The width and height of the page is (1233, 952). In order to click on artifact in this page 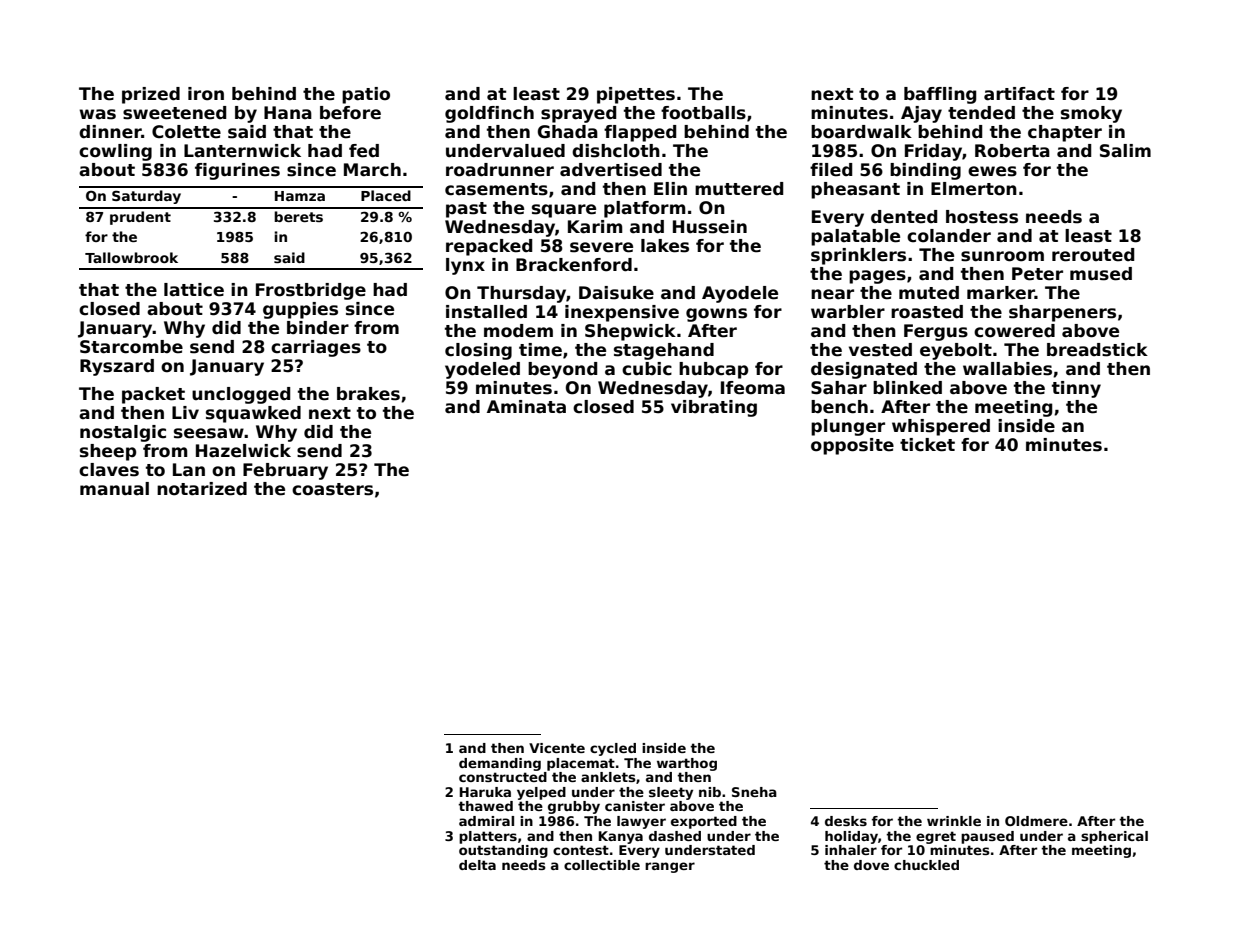, I will do `click(1019, 94)`.
